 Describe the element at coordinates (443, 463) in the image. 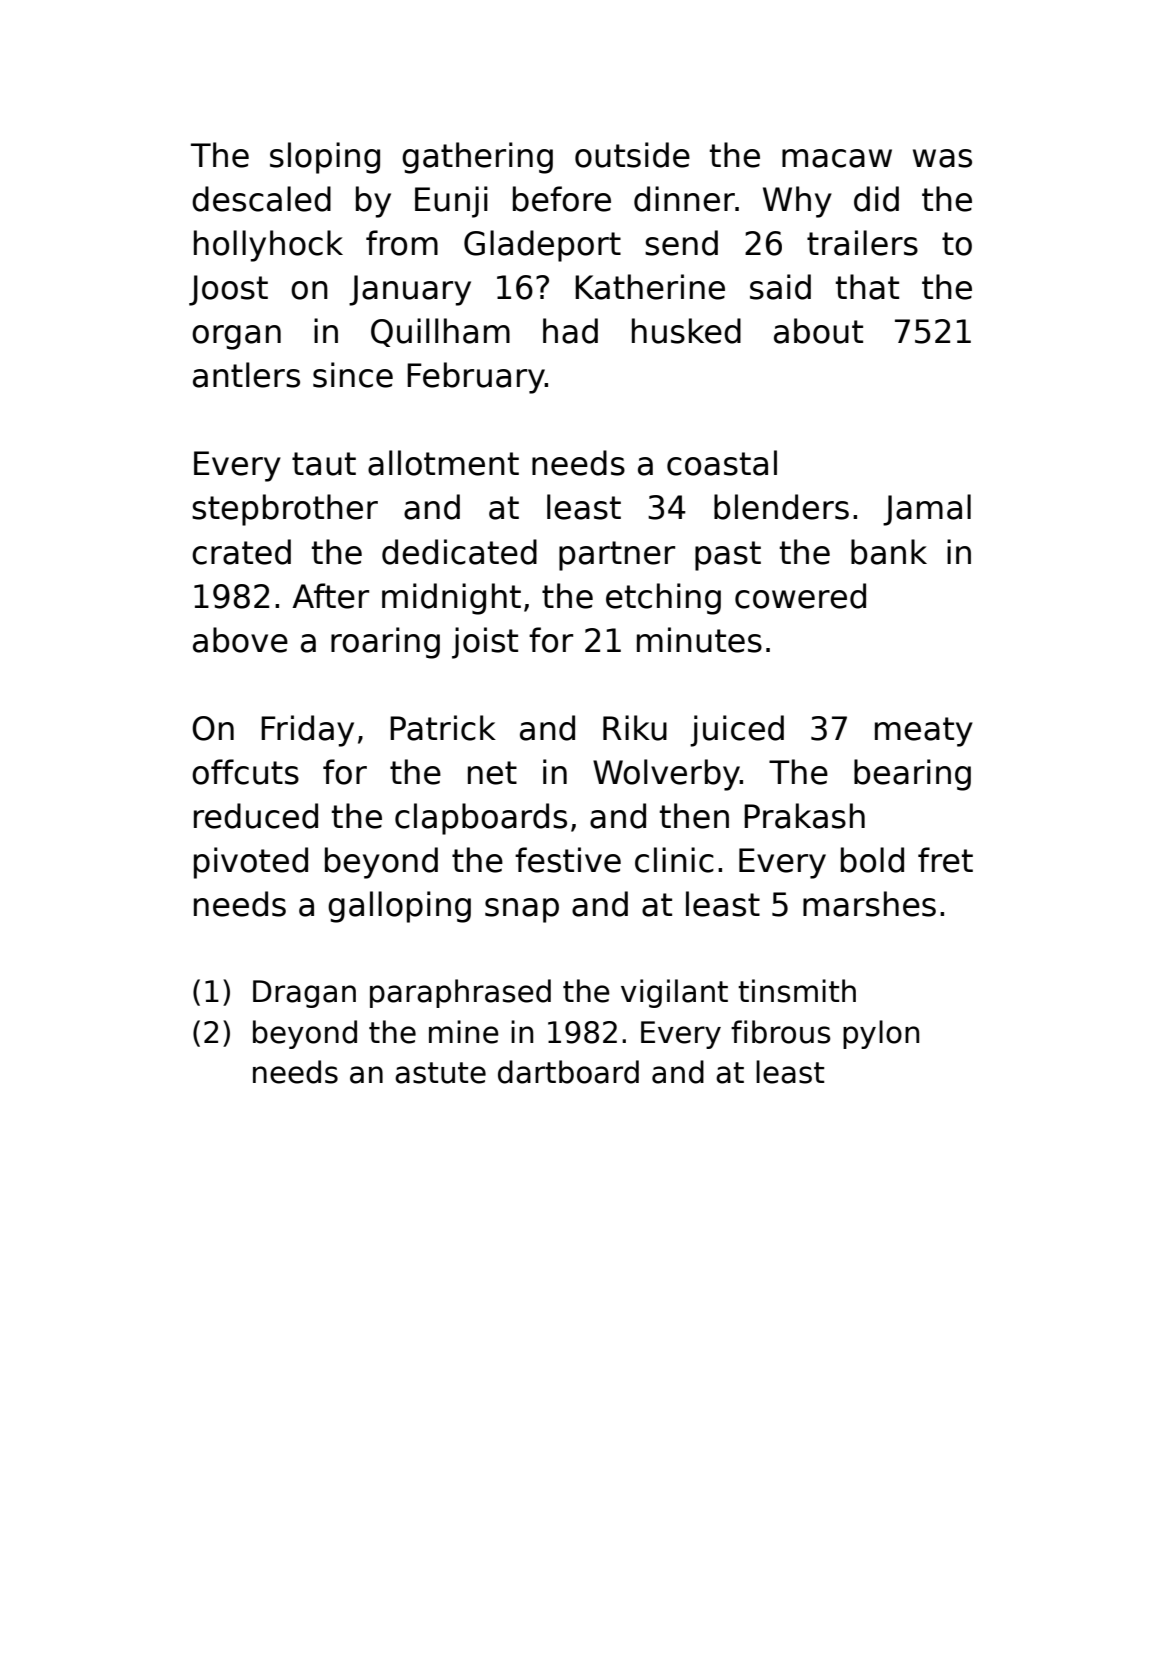

I see `allotment` at that location.
